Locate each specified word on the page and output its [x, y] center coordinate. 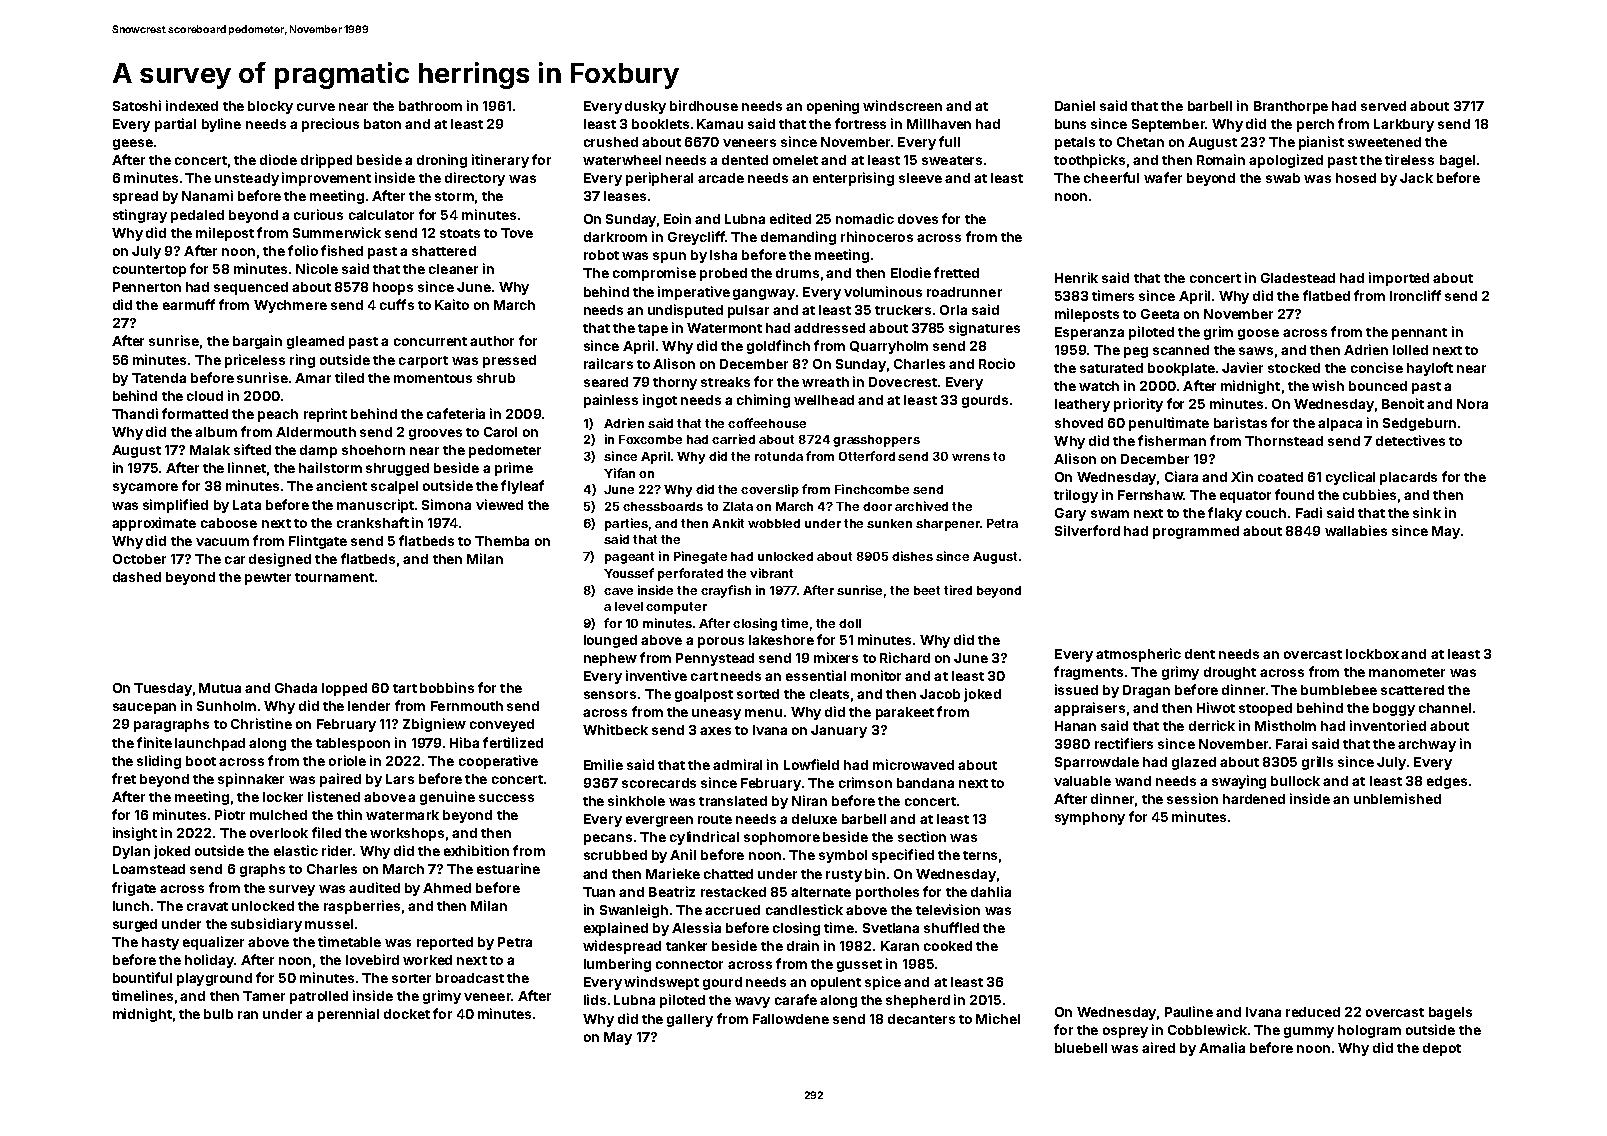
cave [618, 591]
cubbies [1369, 494]
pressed [509, 361]
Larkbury [1404, 125]
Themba [502, 541]
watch [1099, 386]
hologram [1369, 1031]
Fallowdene [791, 1019]
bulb [218, 1014]
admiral [737, 764]
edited [790, 218]
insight [135, 834]
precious [330, 125]
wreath [825, 382]
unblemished [1397, 798]
